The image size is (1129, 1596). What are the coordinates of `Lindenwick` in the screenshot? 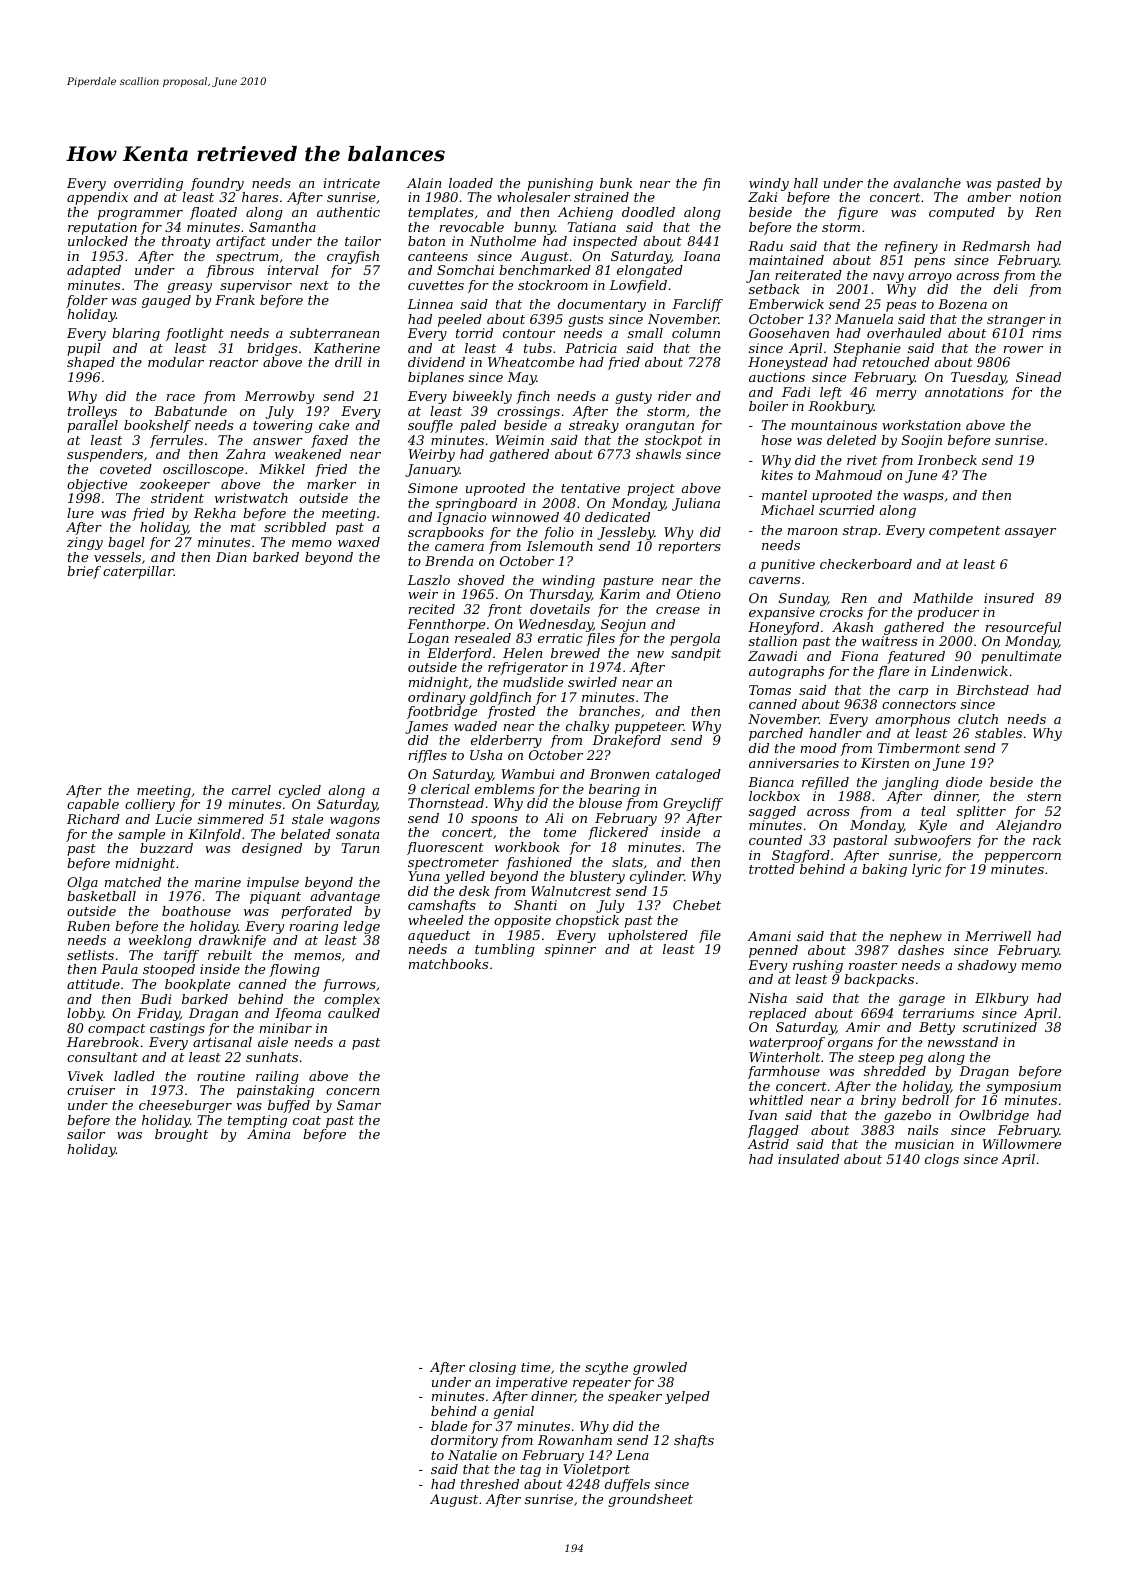 It's located at (969, 671).
